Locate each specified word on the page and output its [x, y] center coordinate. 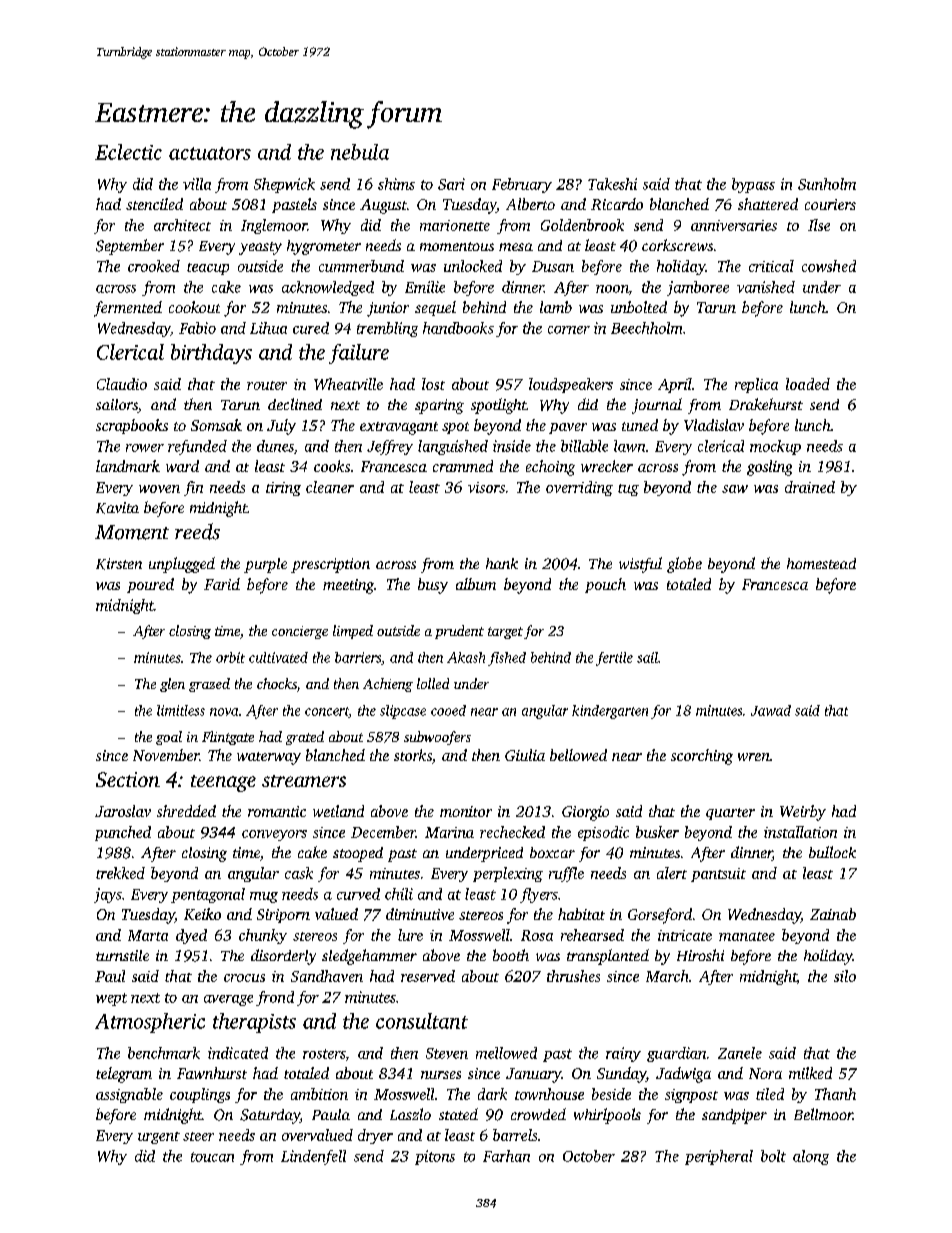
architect [182, 225]
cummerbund [361, 266]
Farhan [506, 1156]
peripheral [719, 1157]
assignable [129, 1095]
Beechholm [646, 328]
